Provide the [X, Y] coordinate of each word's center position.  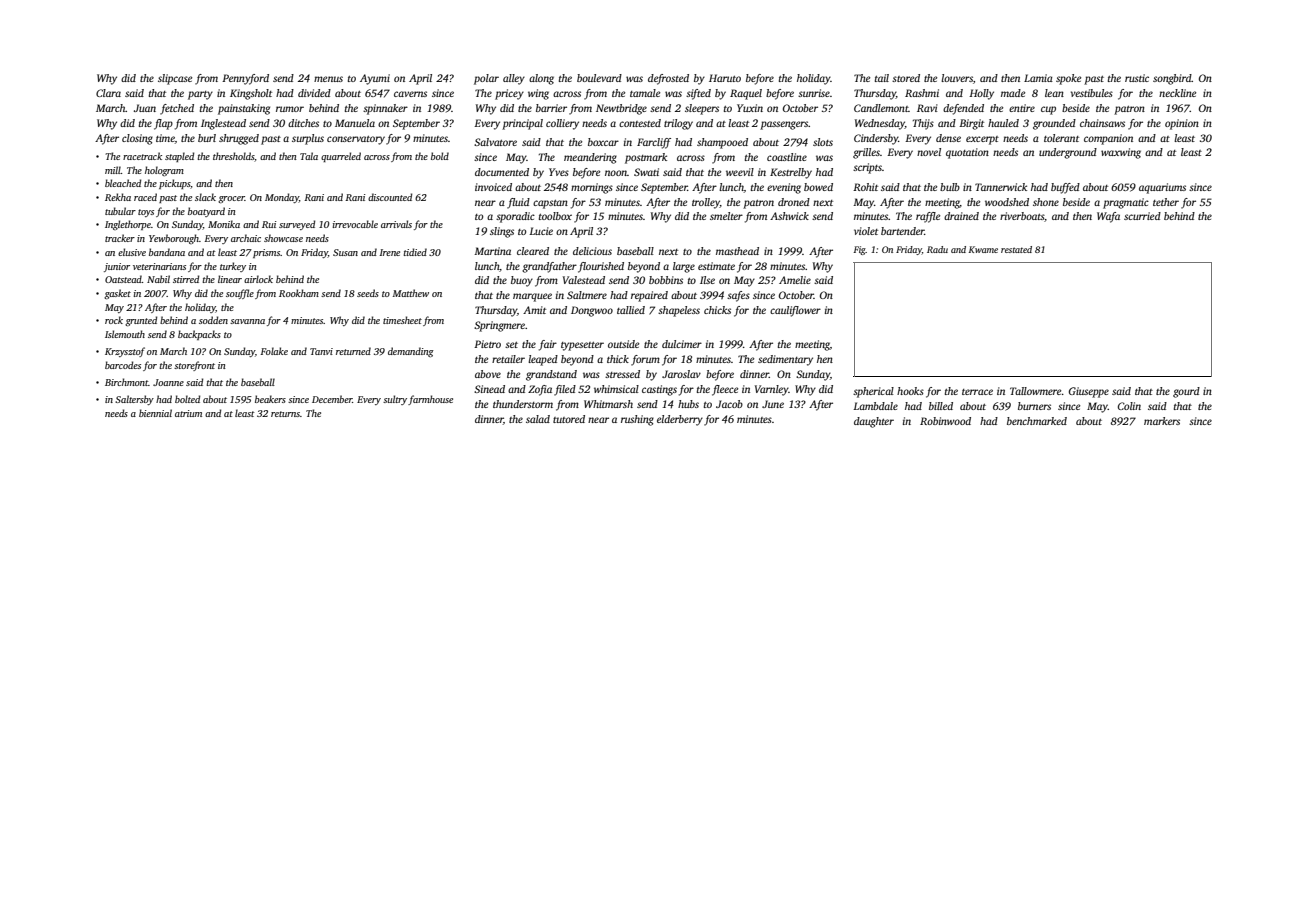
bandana [167, 252]
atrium [188, 413]
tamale [645, 93]
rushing [637, 420]
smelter [726, 216]
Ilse [707, 280]
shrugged [239, 139]
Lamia [1038, 78]
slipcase [175, 79]
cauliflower [795, 311]
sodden [213, 320]
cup [1048, 110]
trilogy [678, 124]
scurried [1142, 216]
